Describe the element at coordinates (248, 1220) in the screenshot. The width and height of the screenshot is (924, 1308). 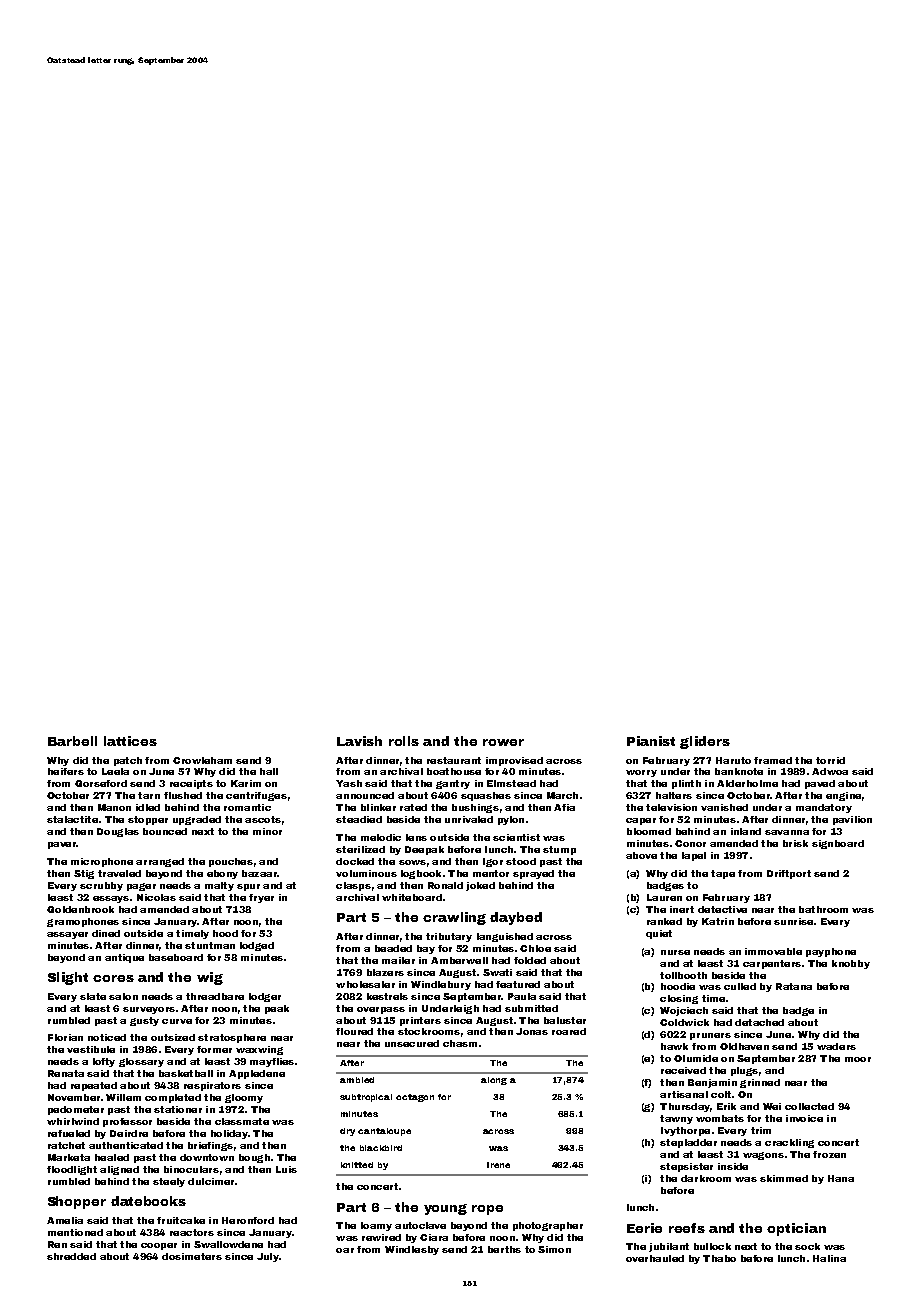
I see `Heronford` at that location.
